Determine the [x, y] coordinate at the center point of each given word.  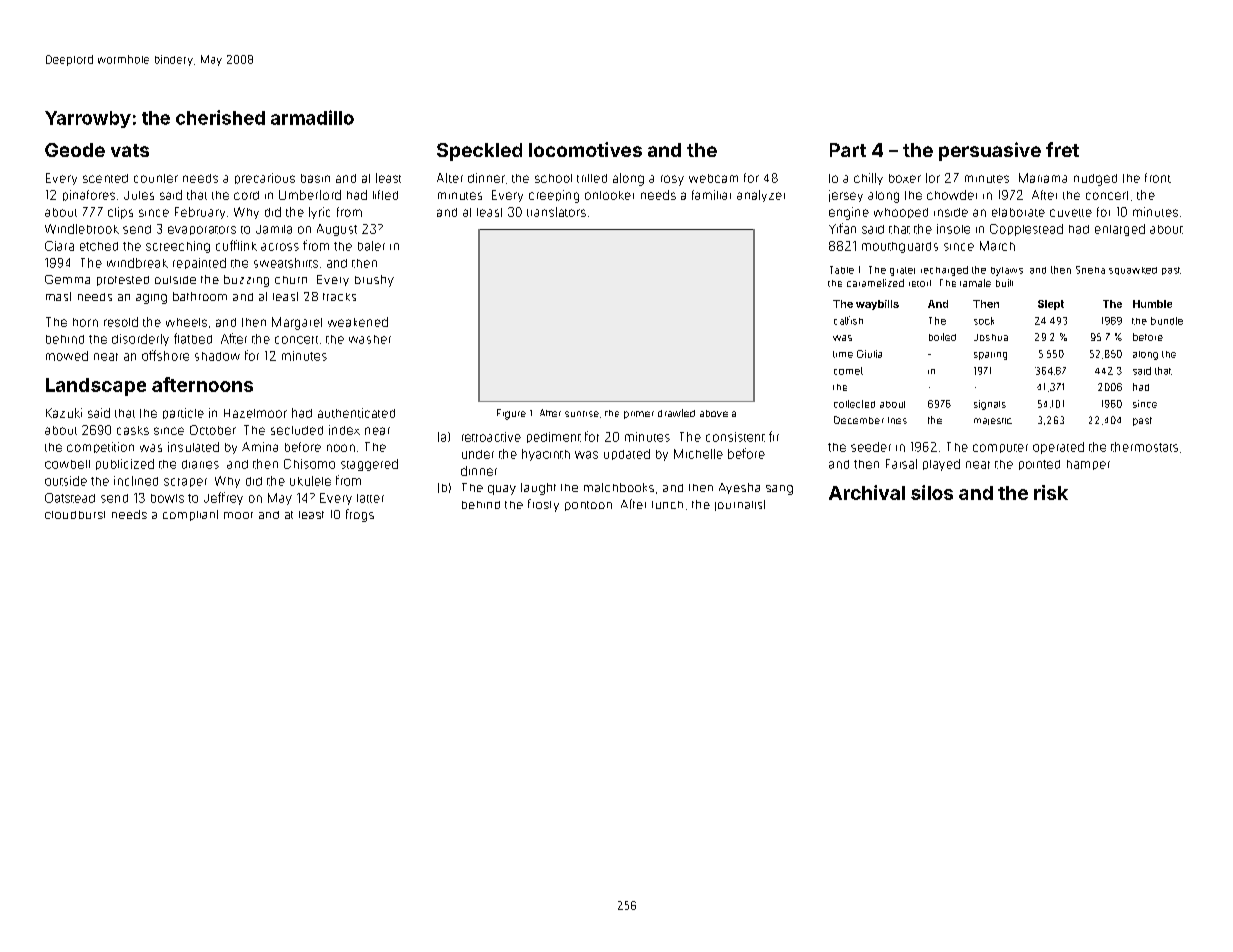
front [1158, 178]
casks [133, 430]
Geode [75, 150]
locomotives [585, 149]
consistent [735, 437]
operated [1058, 448]
